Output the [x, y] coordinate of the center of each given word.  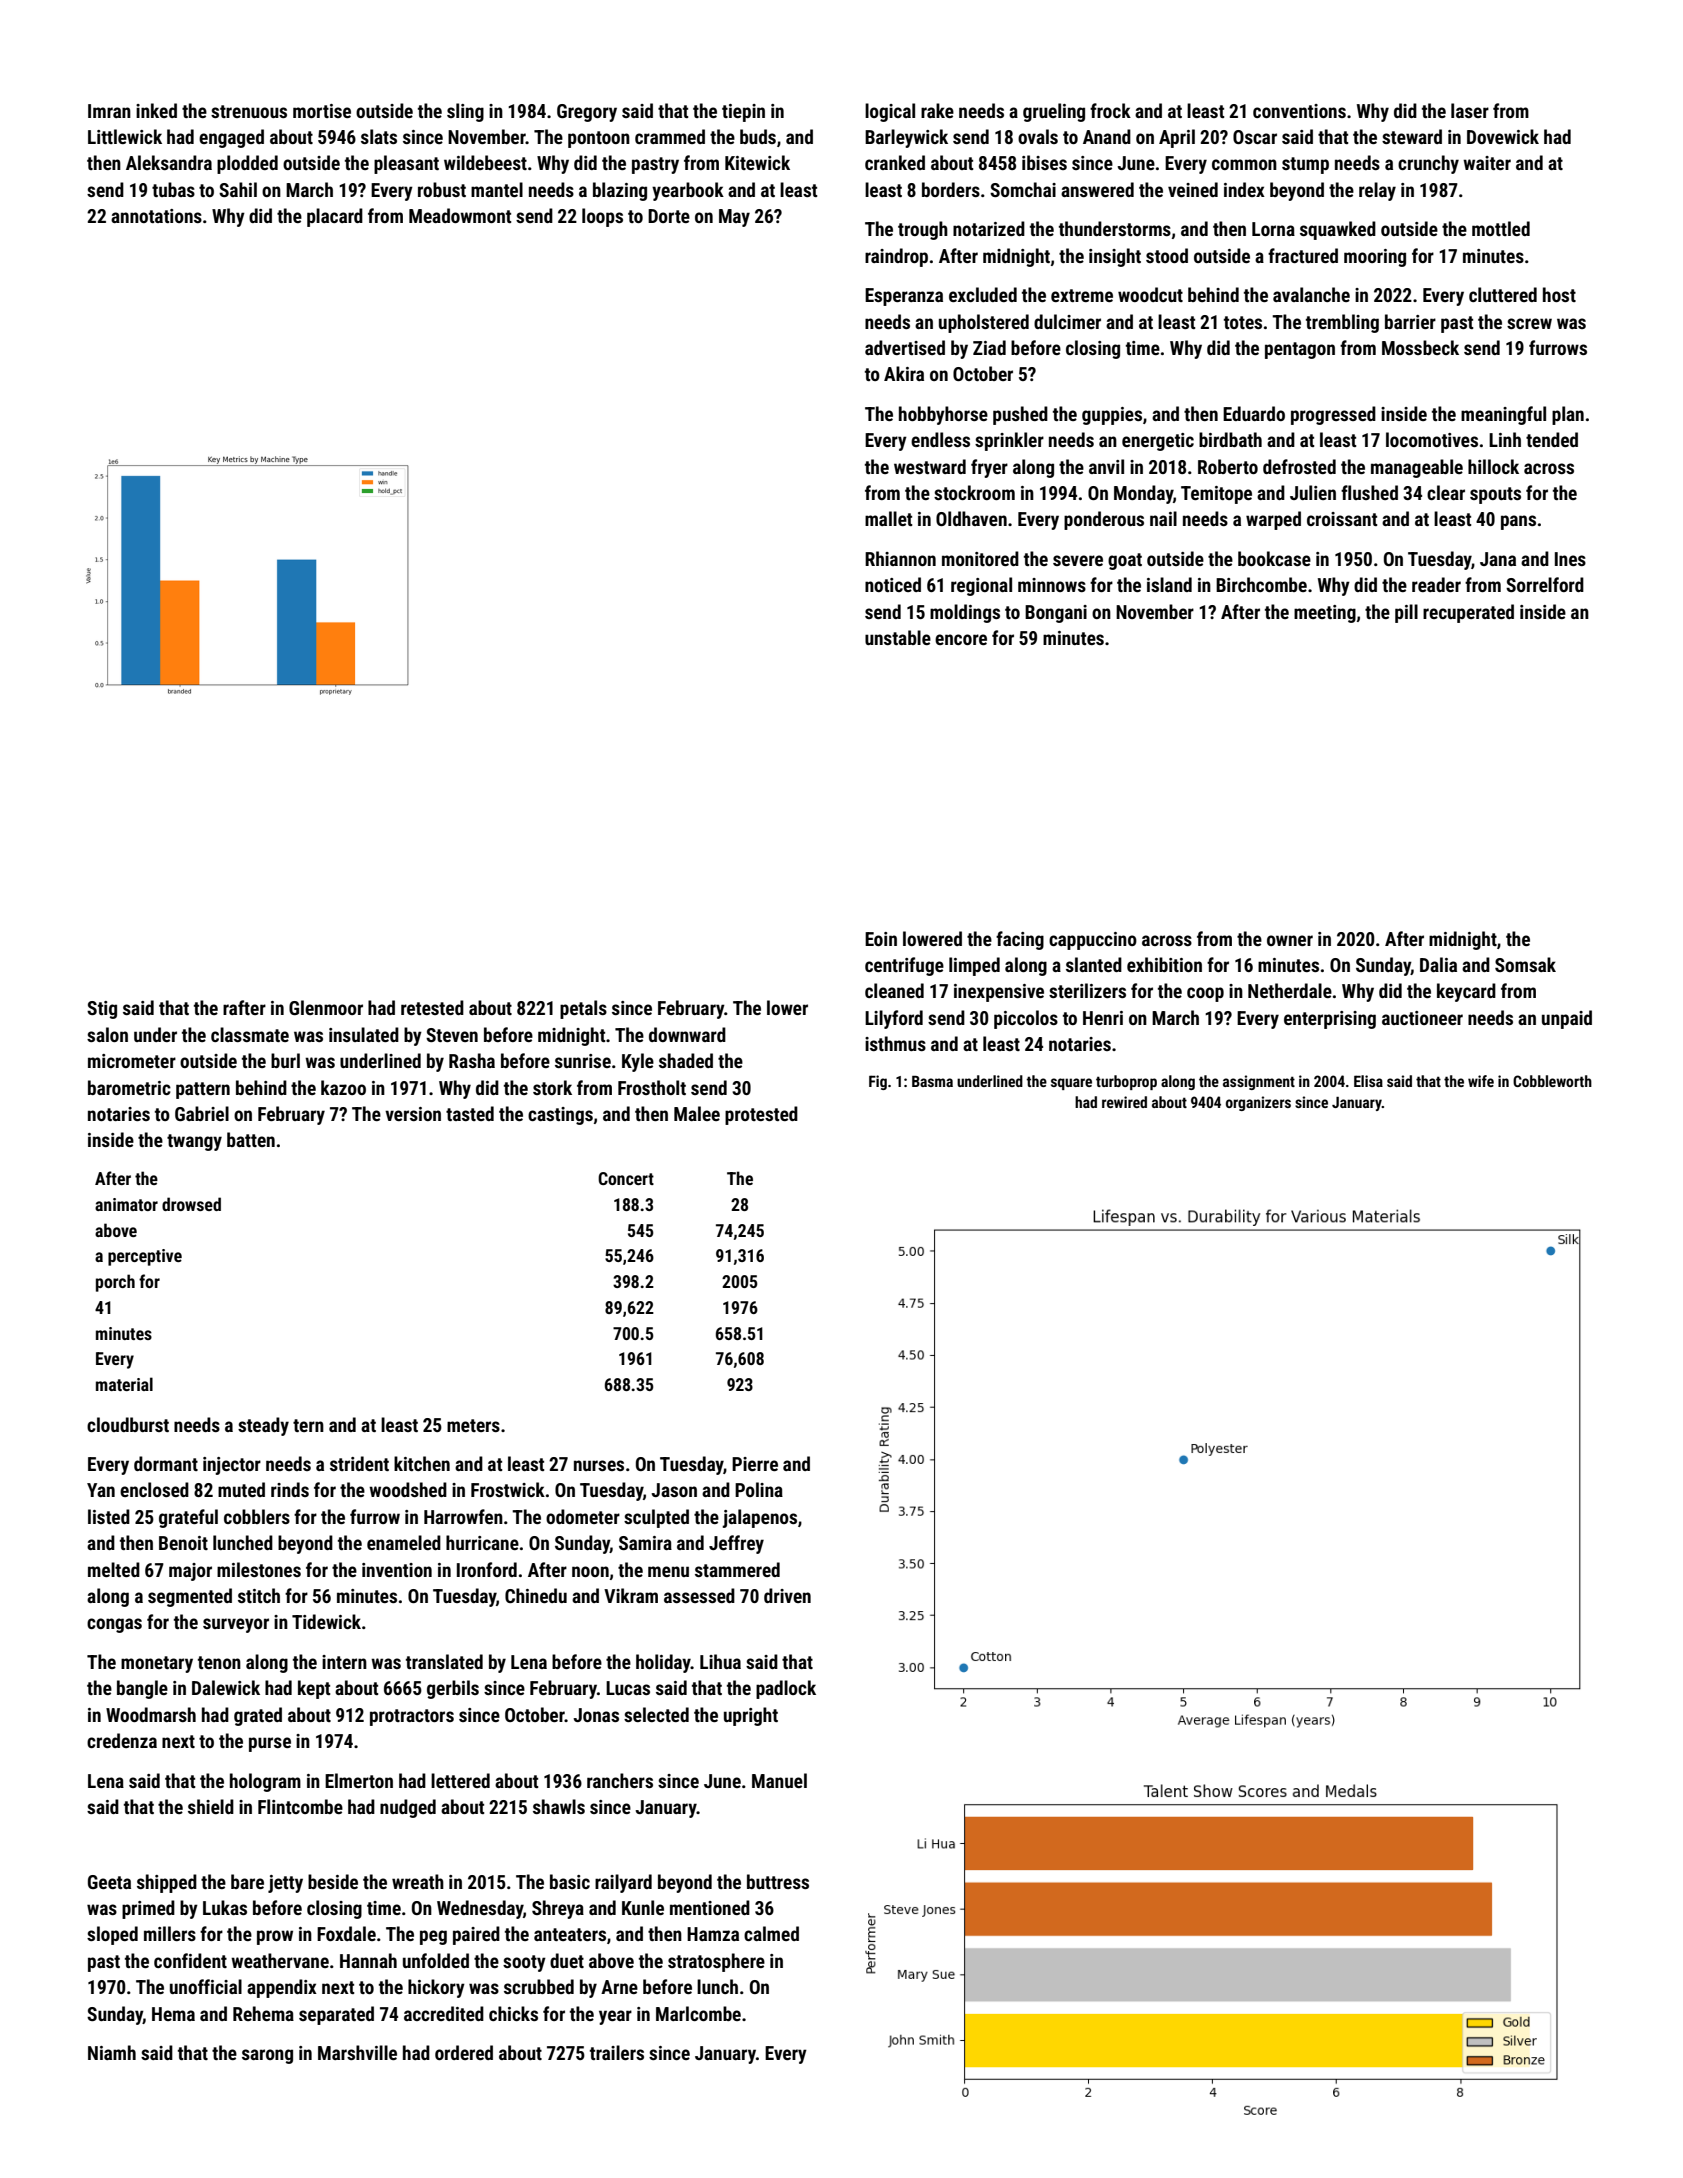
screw [1529, 323]
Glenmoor [326, 1007]
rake [937, 110]
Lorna [1273, 229]
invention [397, 1570]
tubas [173, 189]
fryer [989, 468]
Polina [759, 1489]
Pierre [755, 1464]
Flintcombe [300, 1806]
